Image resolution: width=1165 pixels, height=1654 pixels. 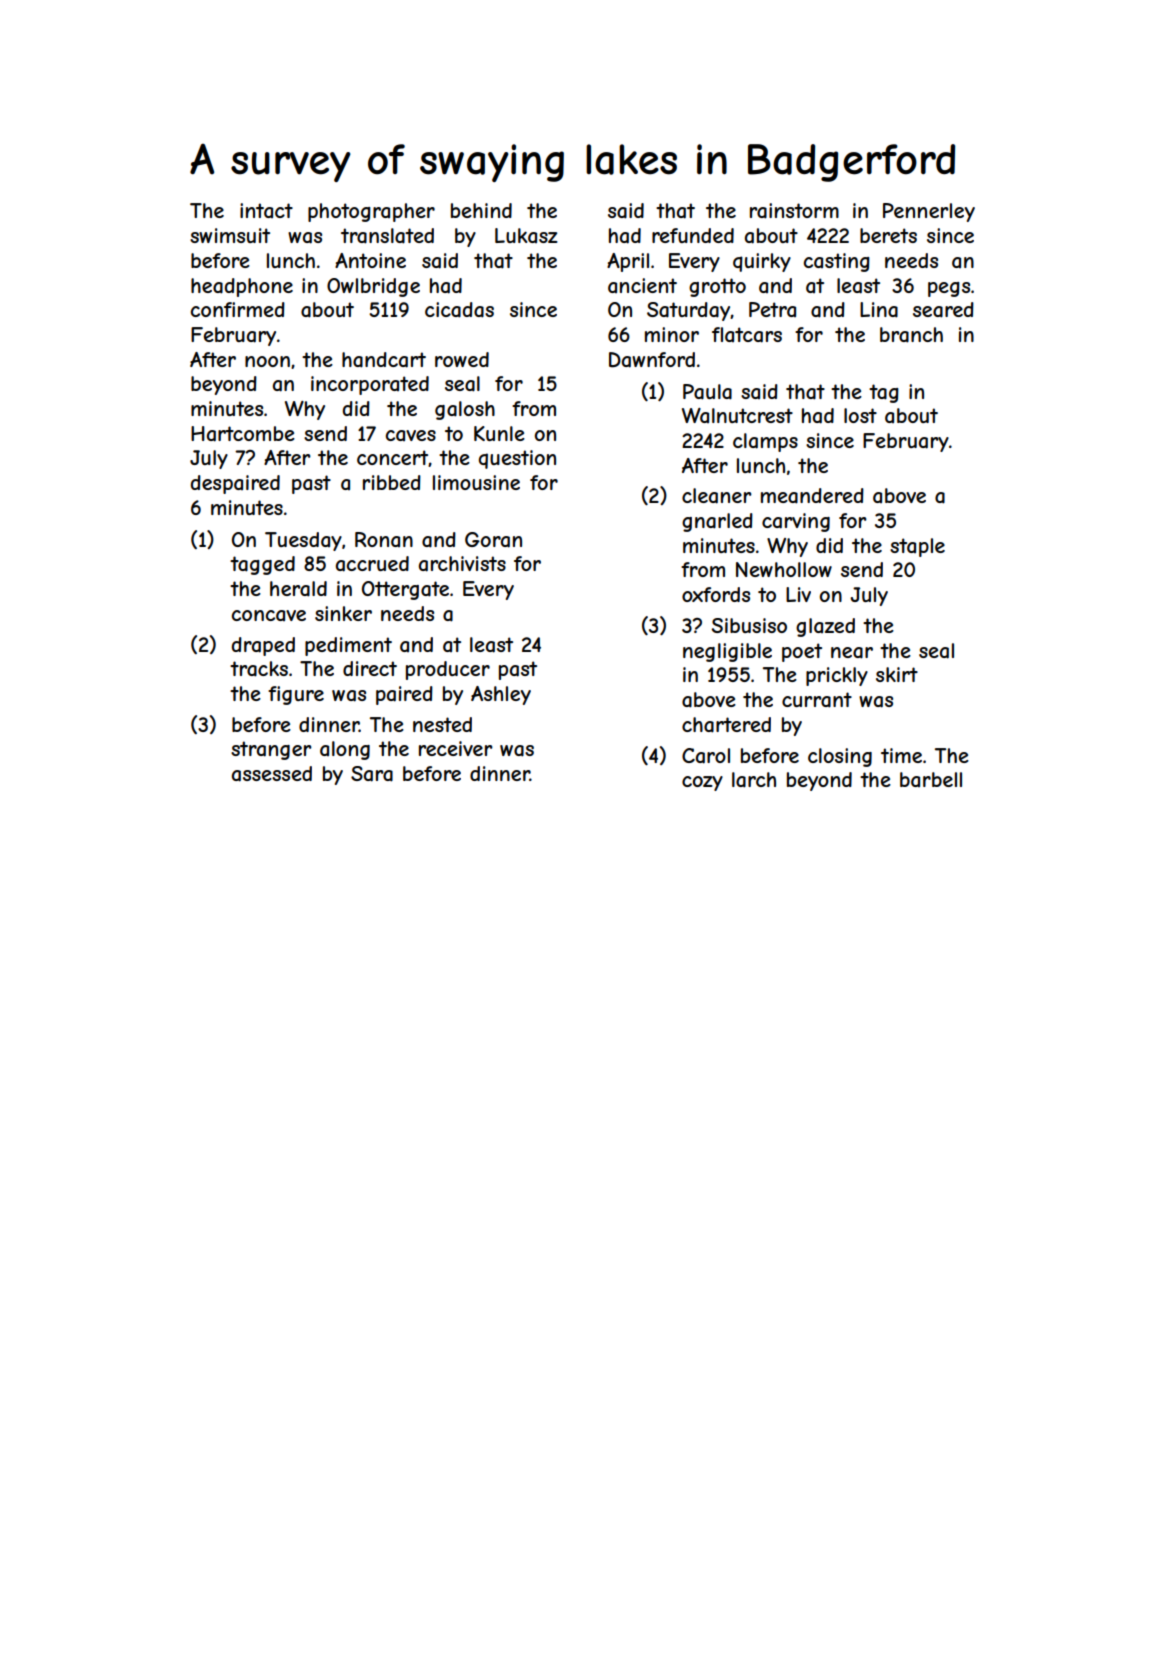 I want to click on larch, so click(x=754, y=780).
